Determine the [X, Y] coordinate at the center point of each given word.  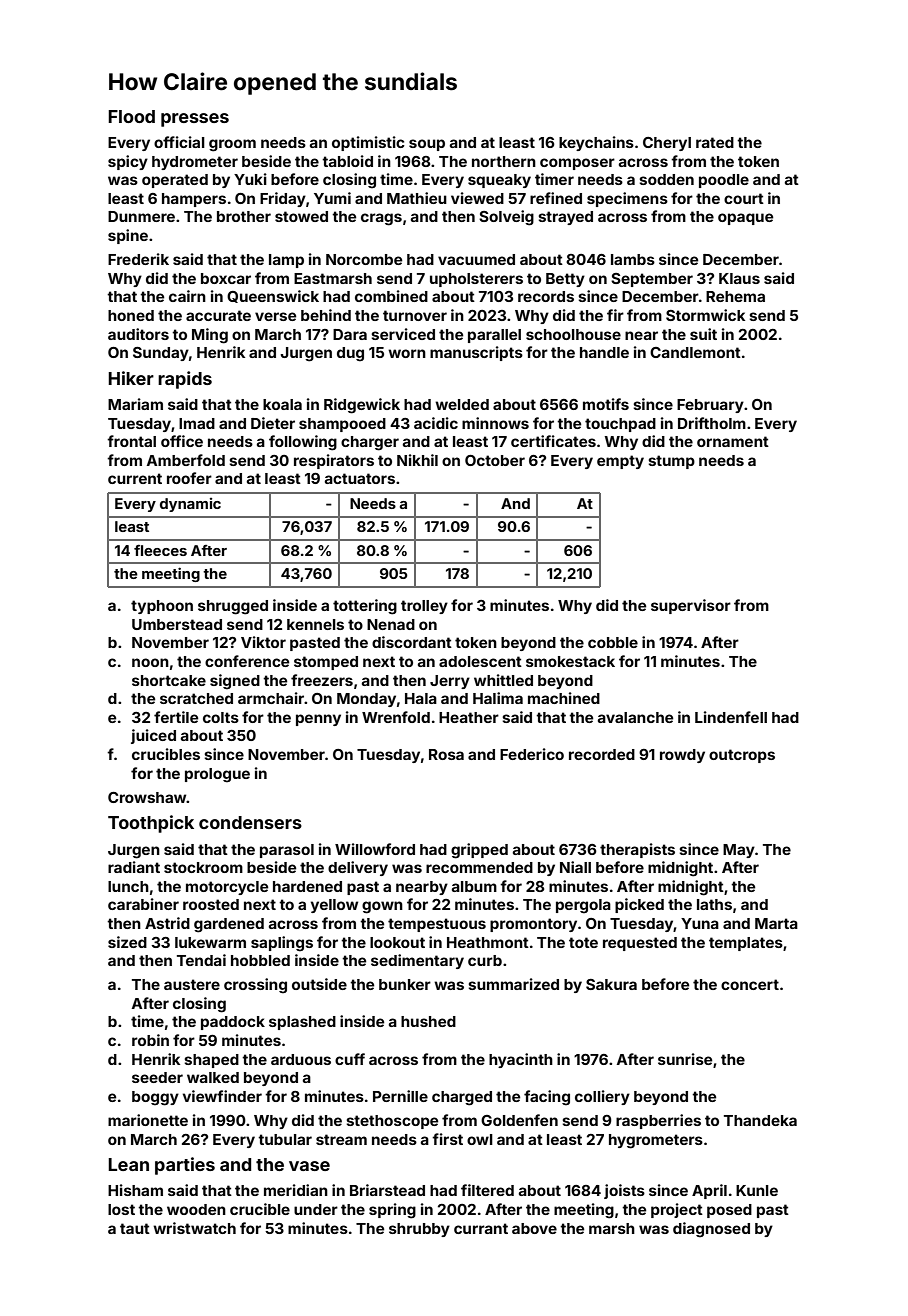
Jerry [450, 682]
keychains [596, 143]
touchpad [620, 425]
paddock [233, 1023]
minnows [495, 423]
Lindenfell [731, 717]
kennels [315, 624]
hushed [428, 1021]
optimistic [368, 143]
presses [195, 120]
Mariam [135, 404]
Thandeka [760, 1120]
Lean [128, 1164]
